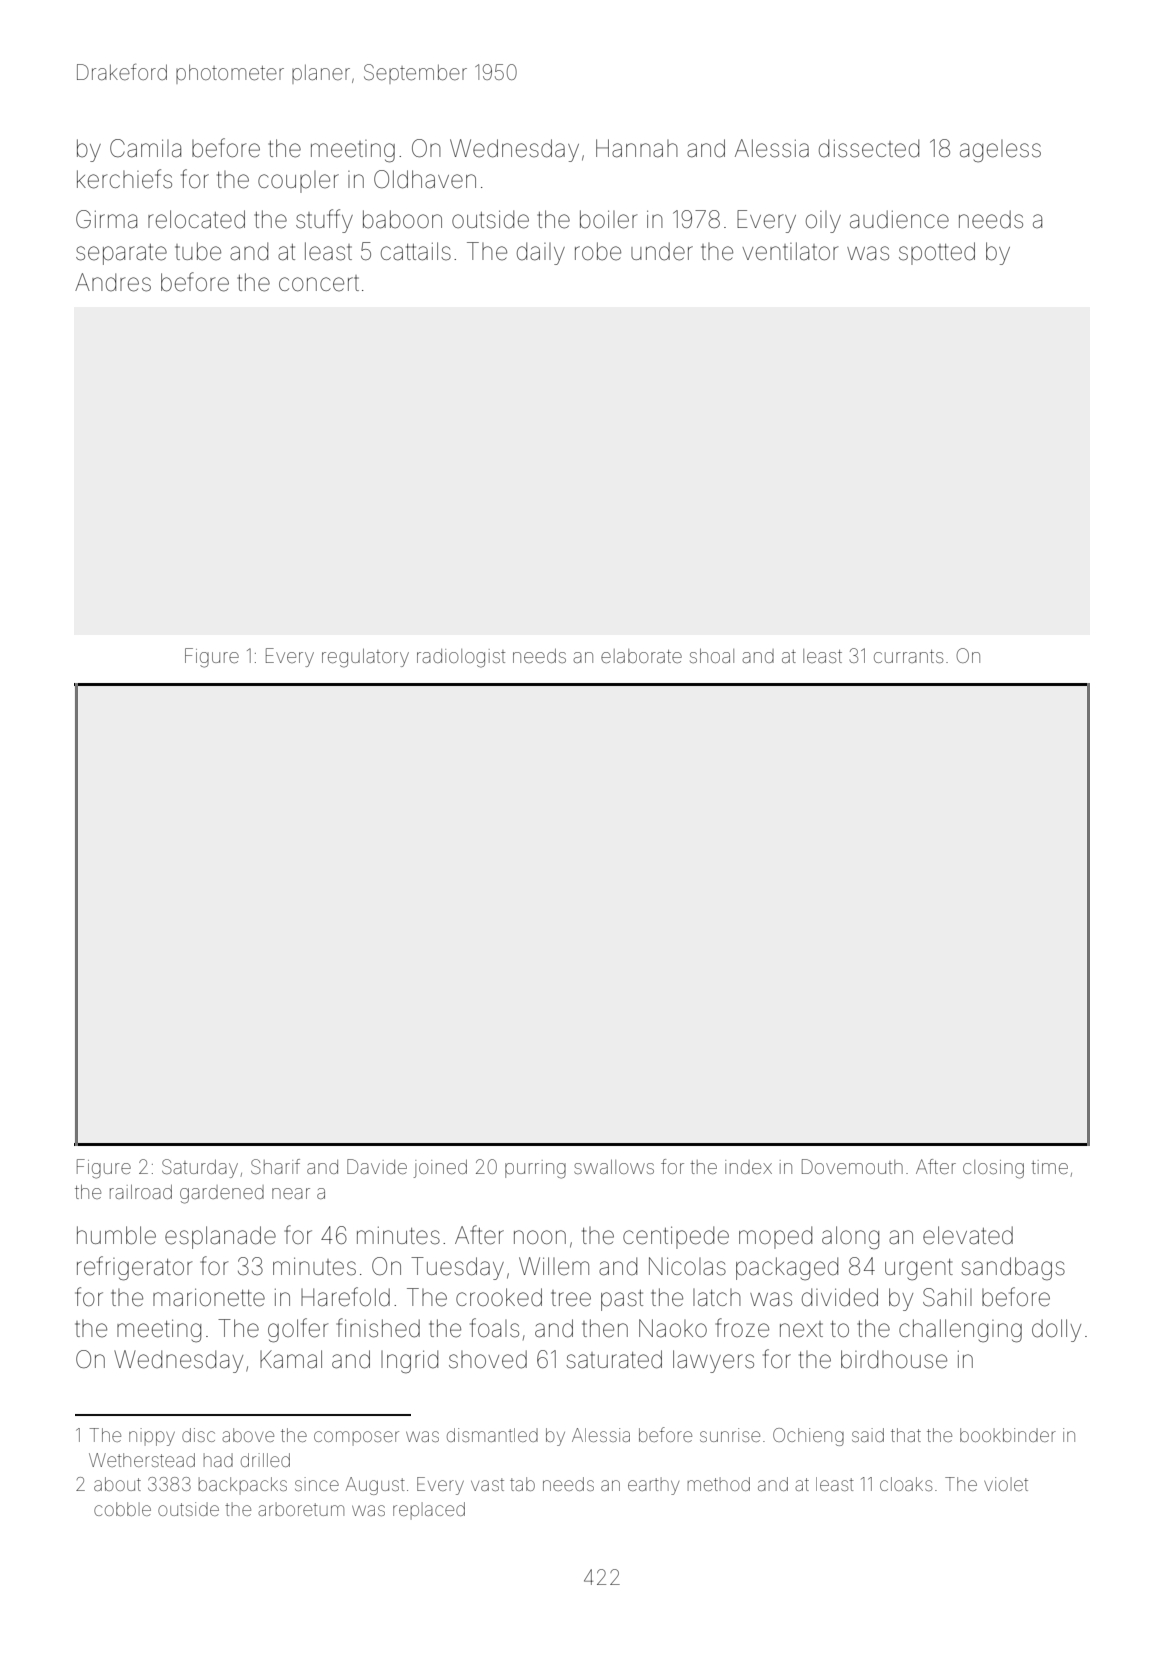 The image size is (1165, 1654). I want to click on ageless, so click(1000, 151).
